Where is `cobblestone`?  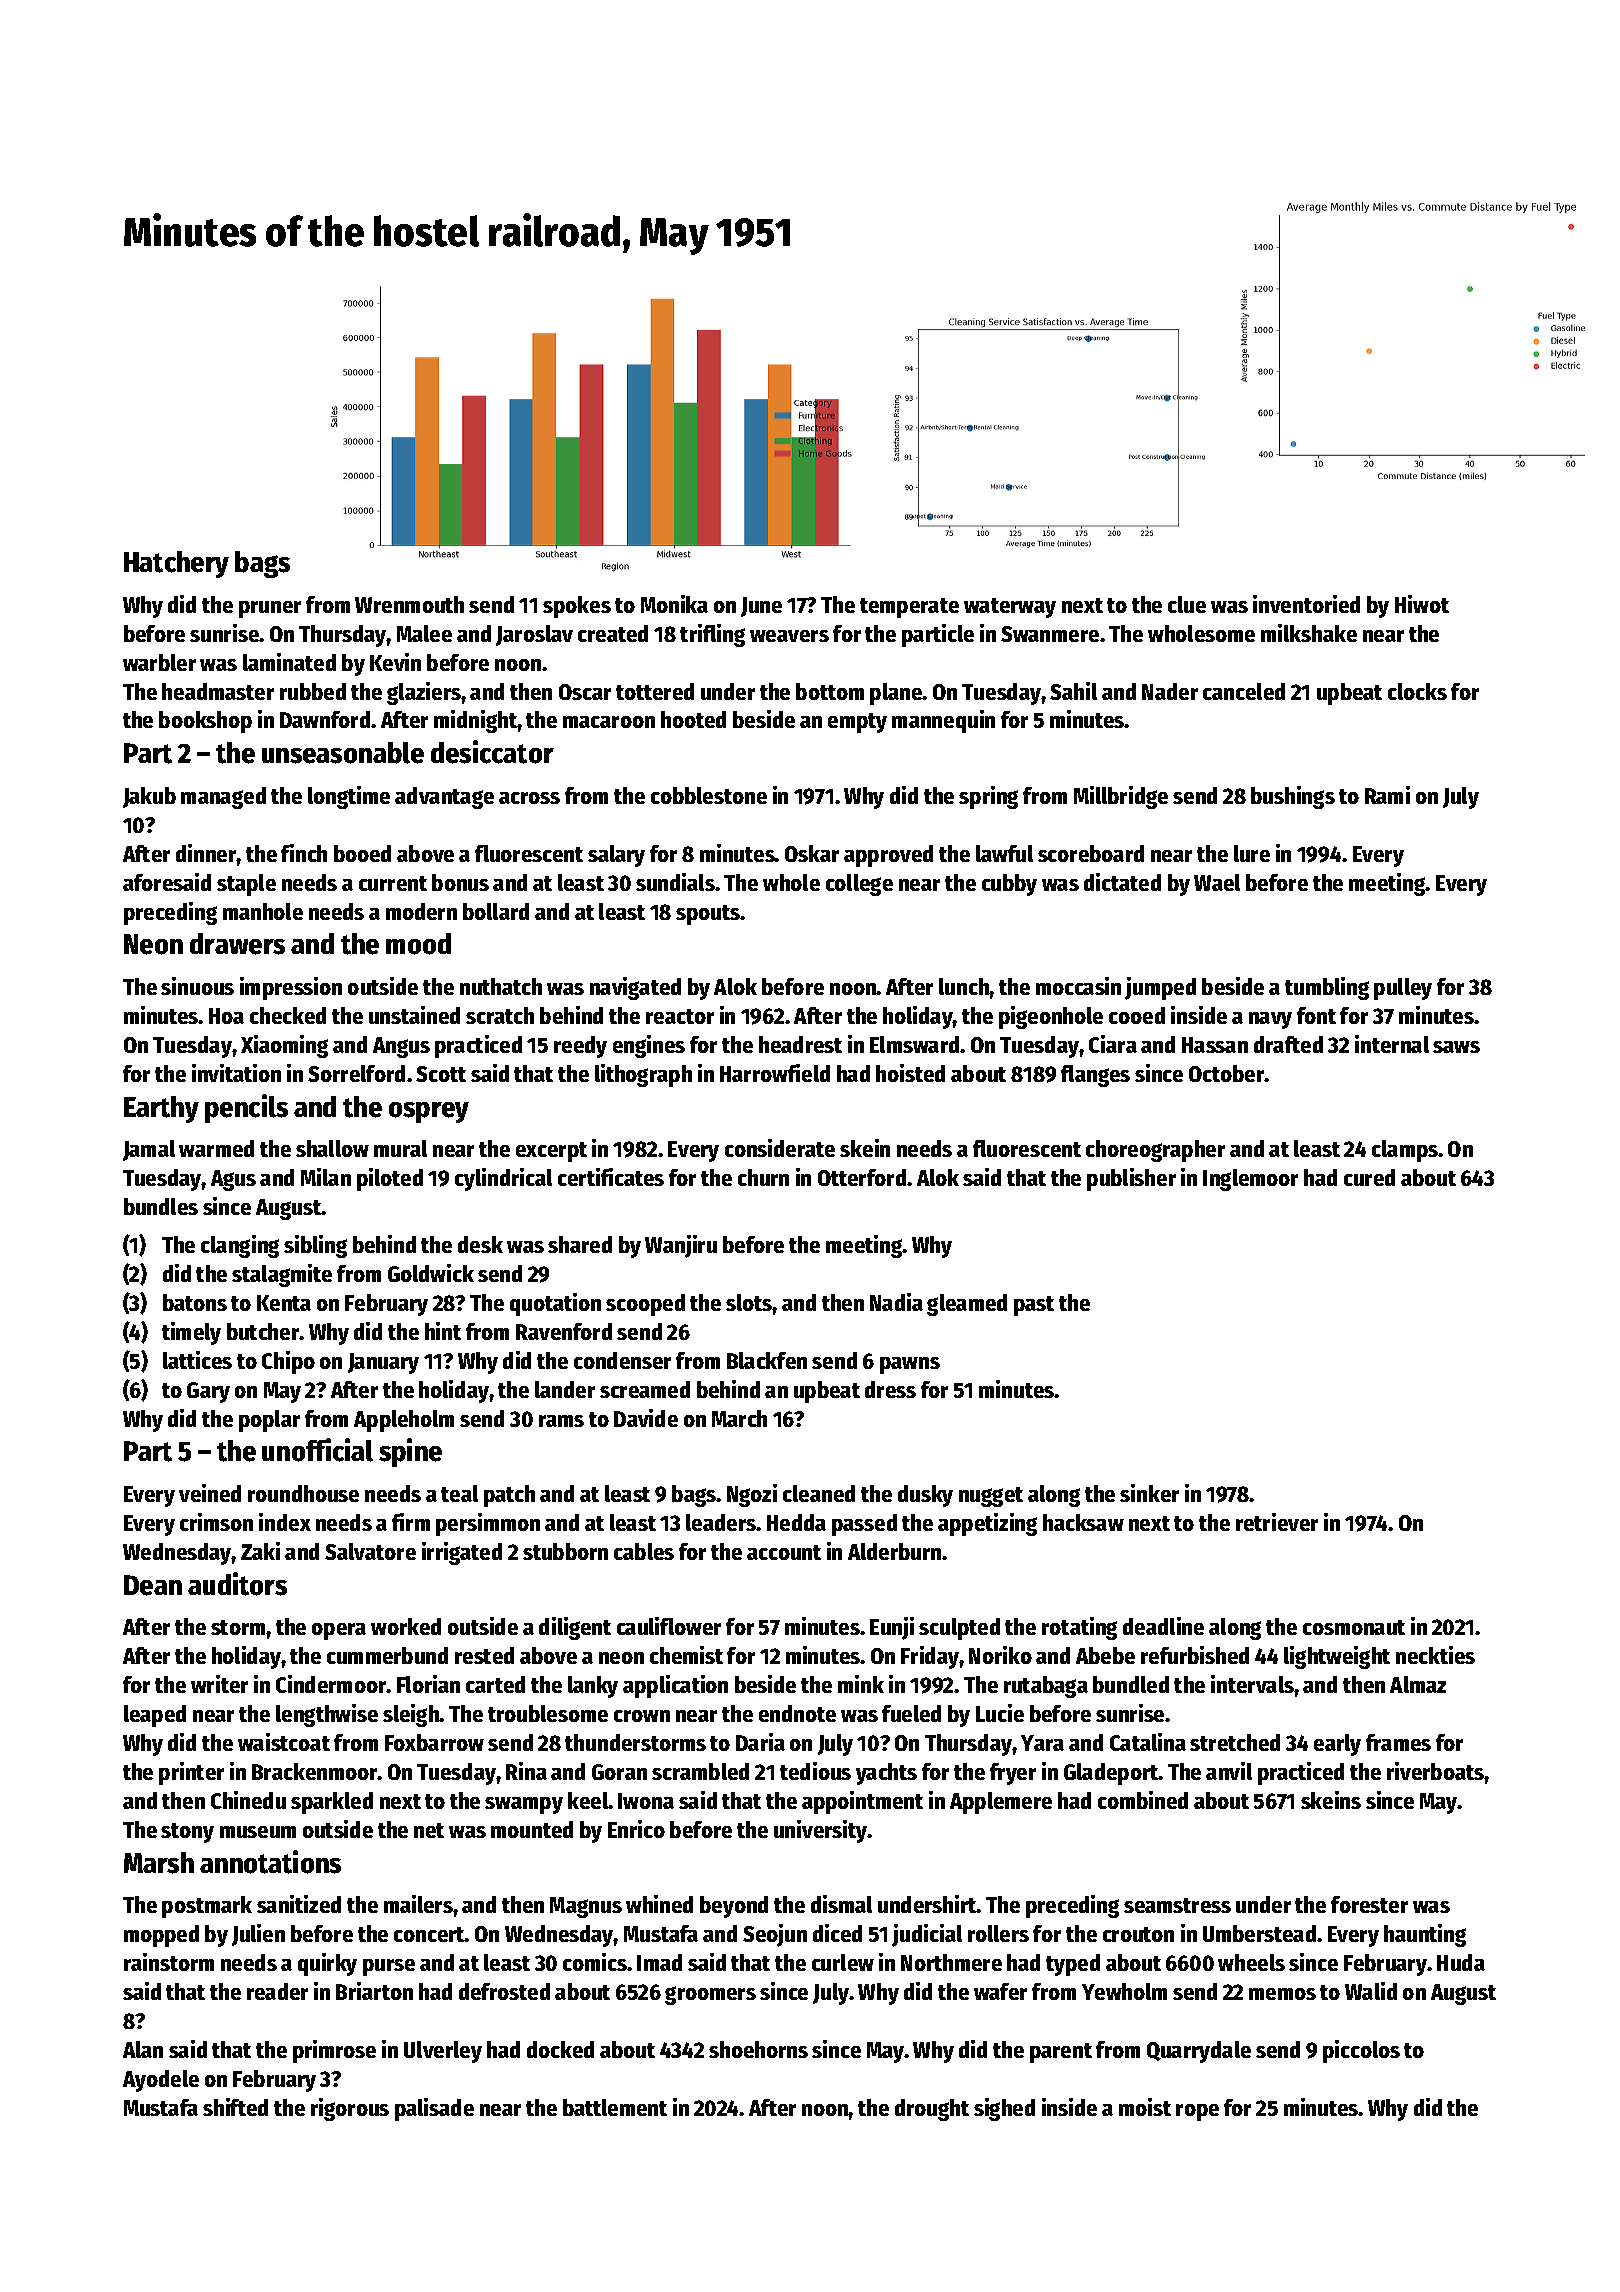
cobblestone is located at coordinates (709, 795).
